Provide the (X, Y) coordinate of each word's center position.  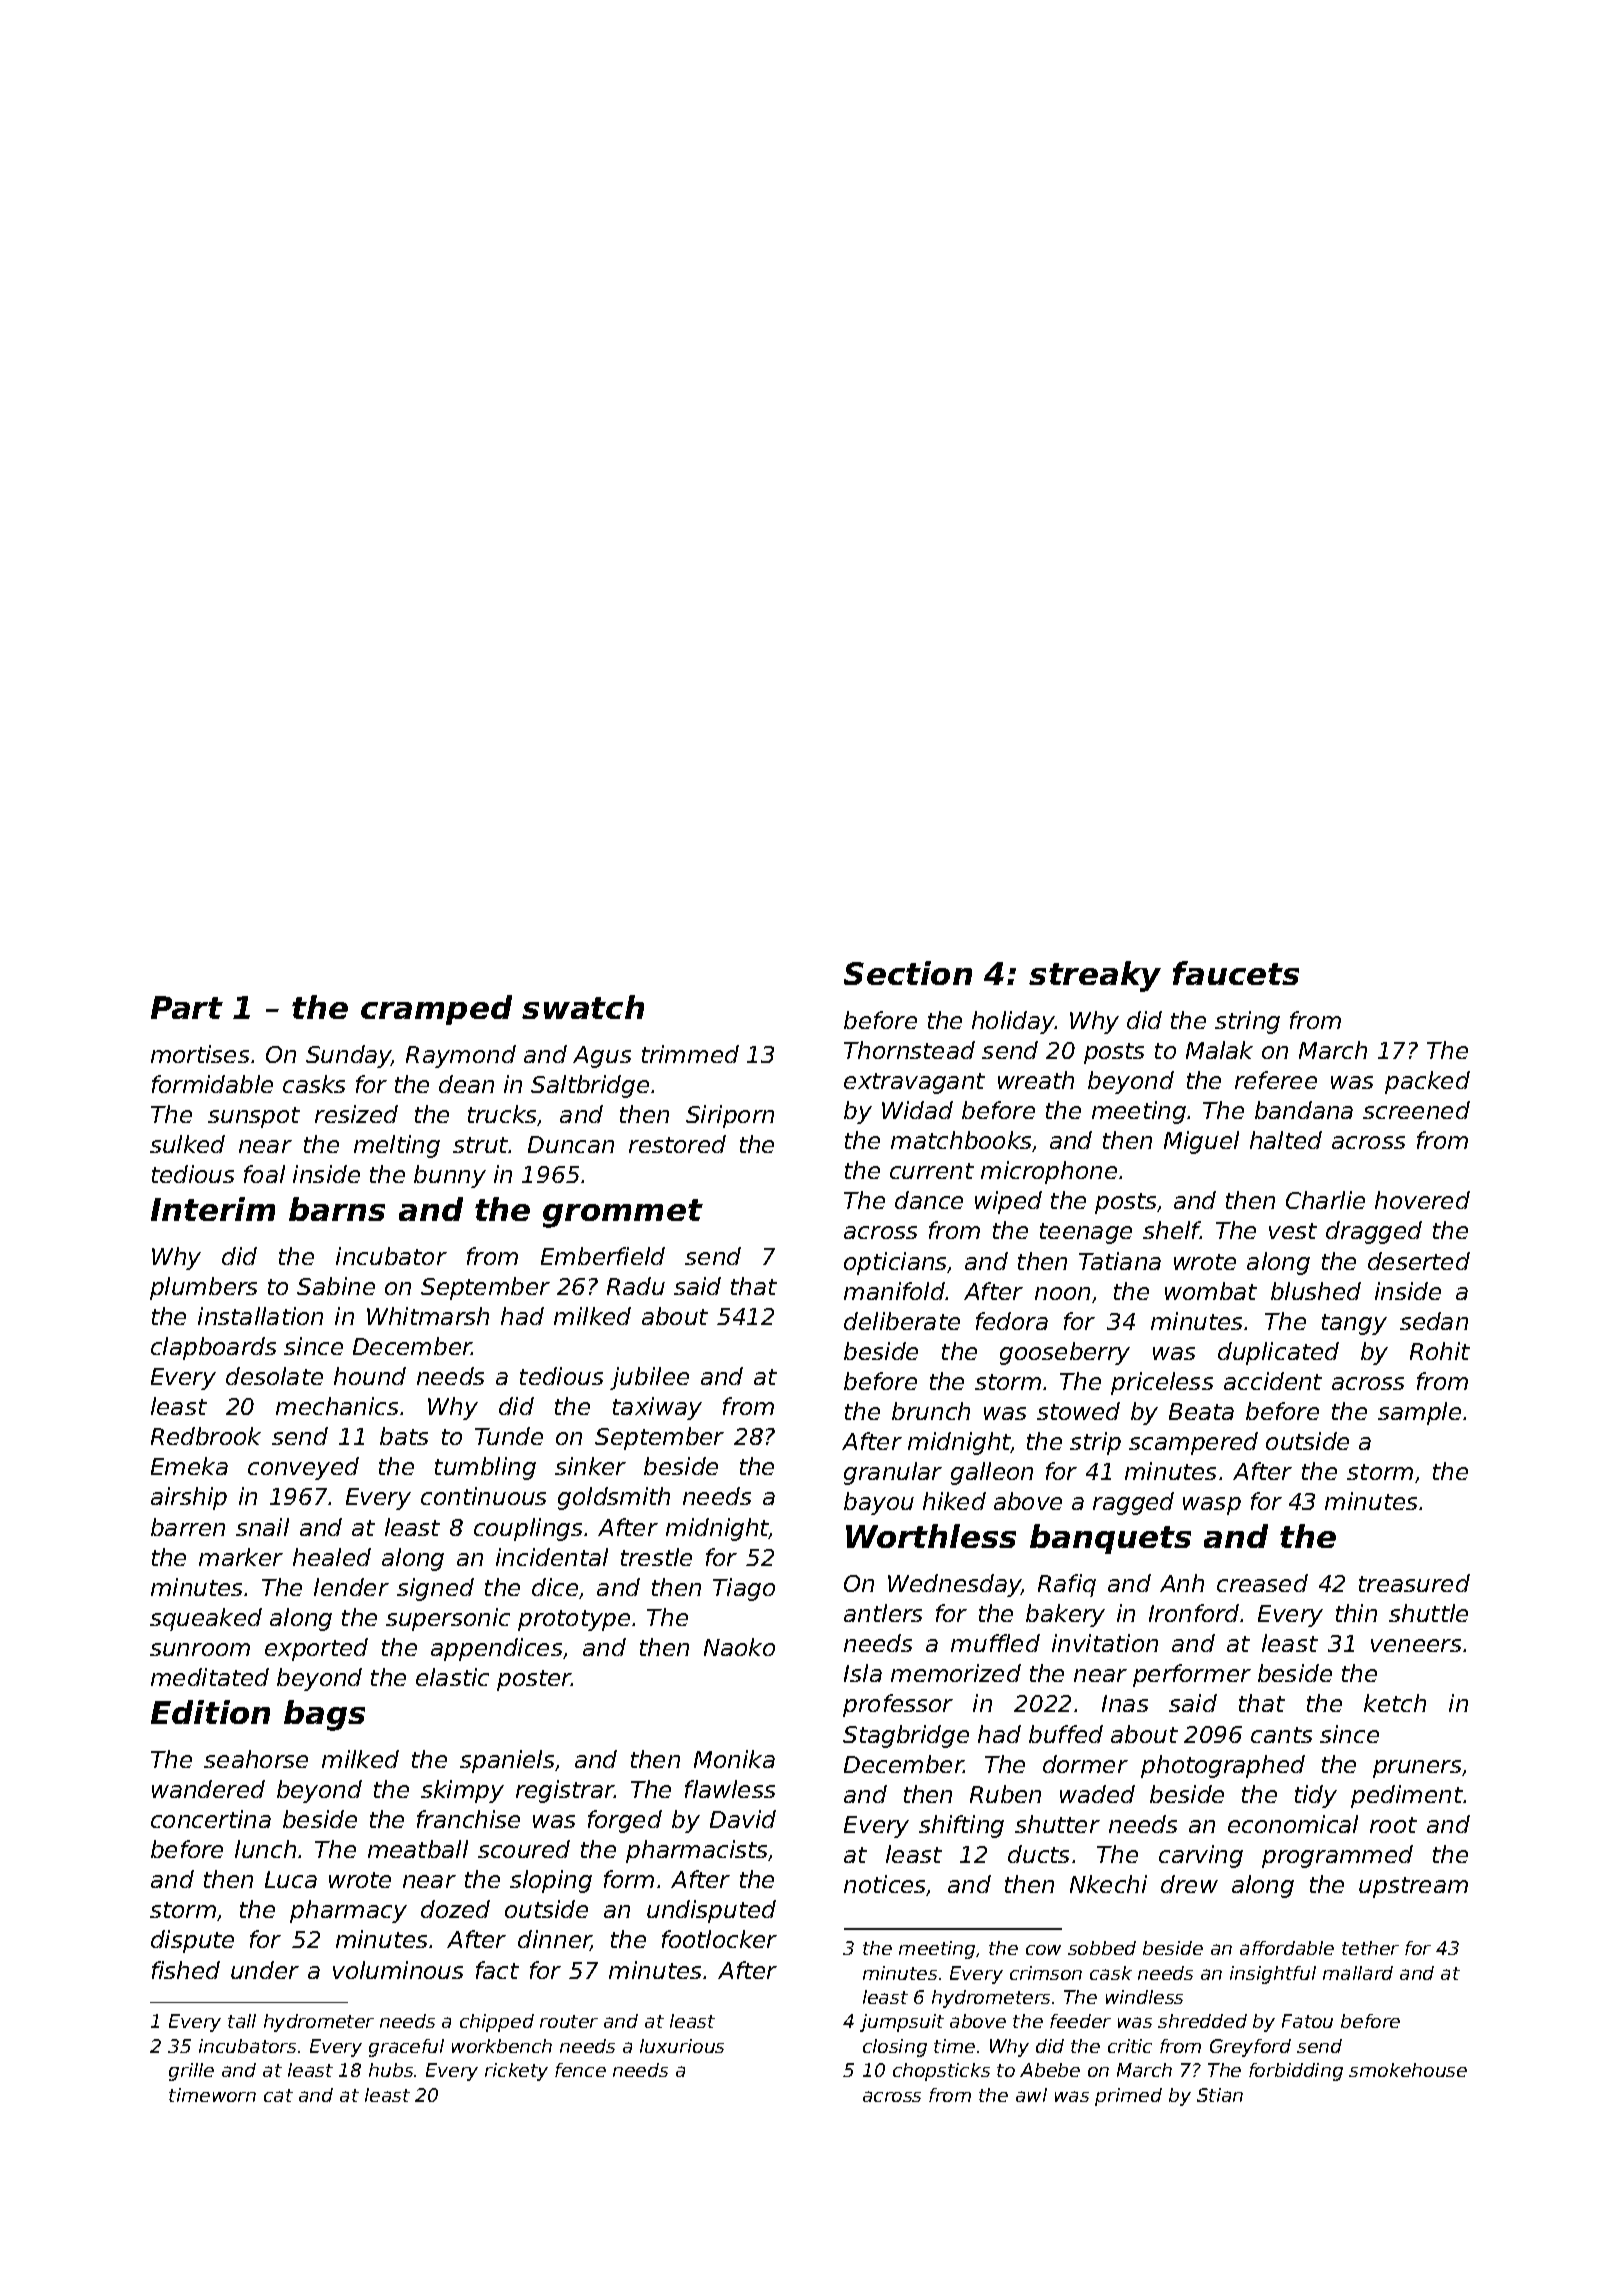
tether (1370, 1948)
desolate (274, 1376)
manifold (895, 1291)
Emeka (189, 1466)
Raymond (461, 1056)
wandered (208, 1789)
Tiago (744, 1589)
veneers (1416, 1645)
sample (1419, 1413)
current (932, 1171)
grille (191, 2072)
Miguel (1201, 1142)
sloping (551, 1881)
